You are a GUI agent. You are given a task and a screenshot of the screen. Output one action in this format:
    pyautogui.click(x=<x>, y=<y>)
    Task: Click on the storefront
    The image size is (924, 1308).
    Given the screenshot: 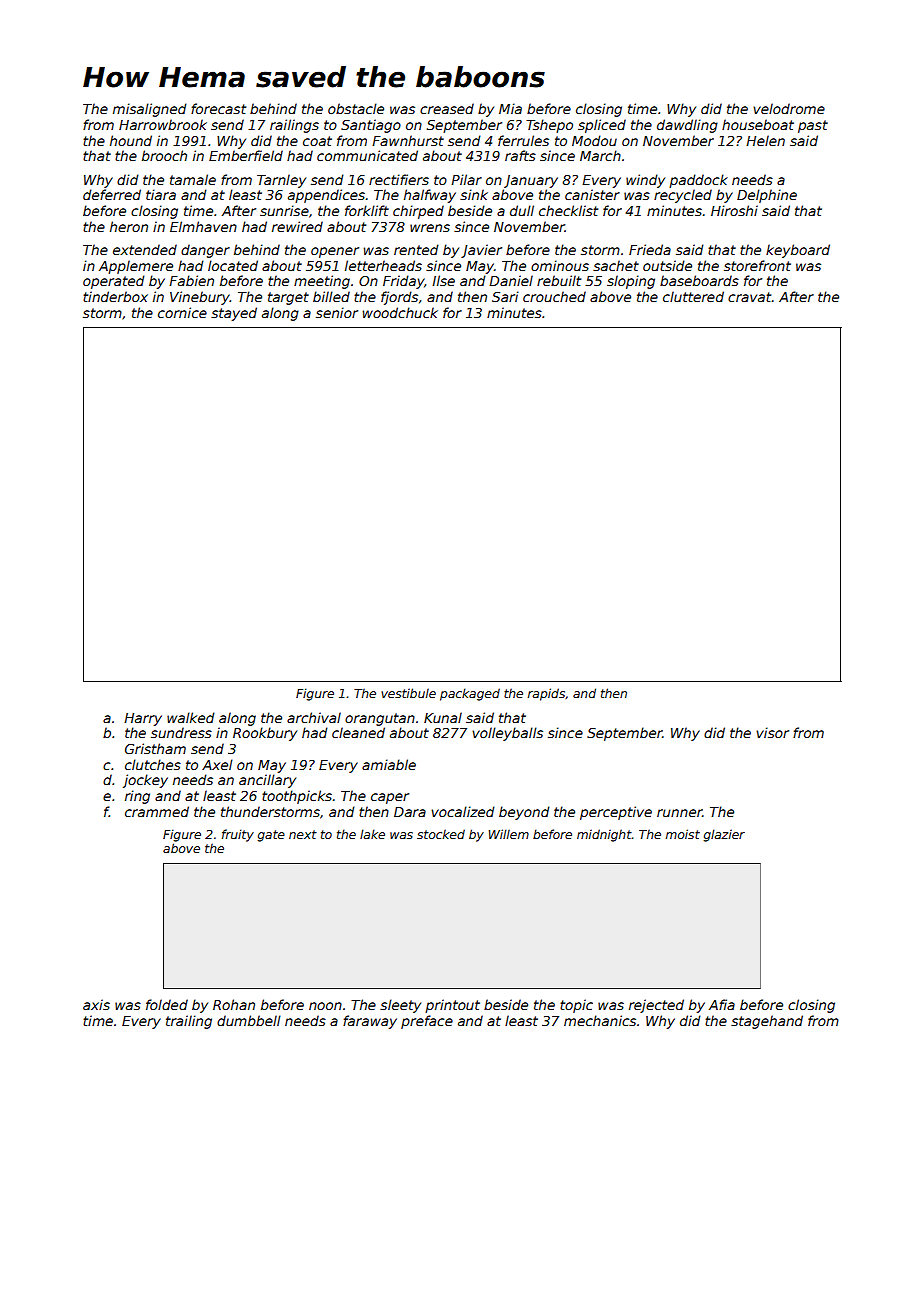 What is the action you would take?
    pyautogui.click(x=757, y=265)
